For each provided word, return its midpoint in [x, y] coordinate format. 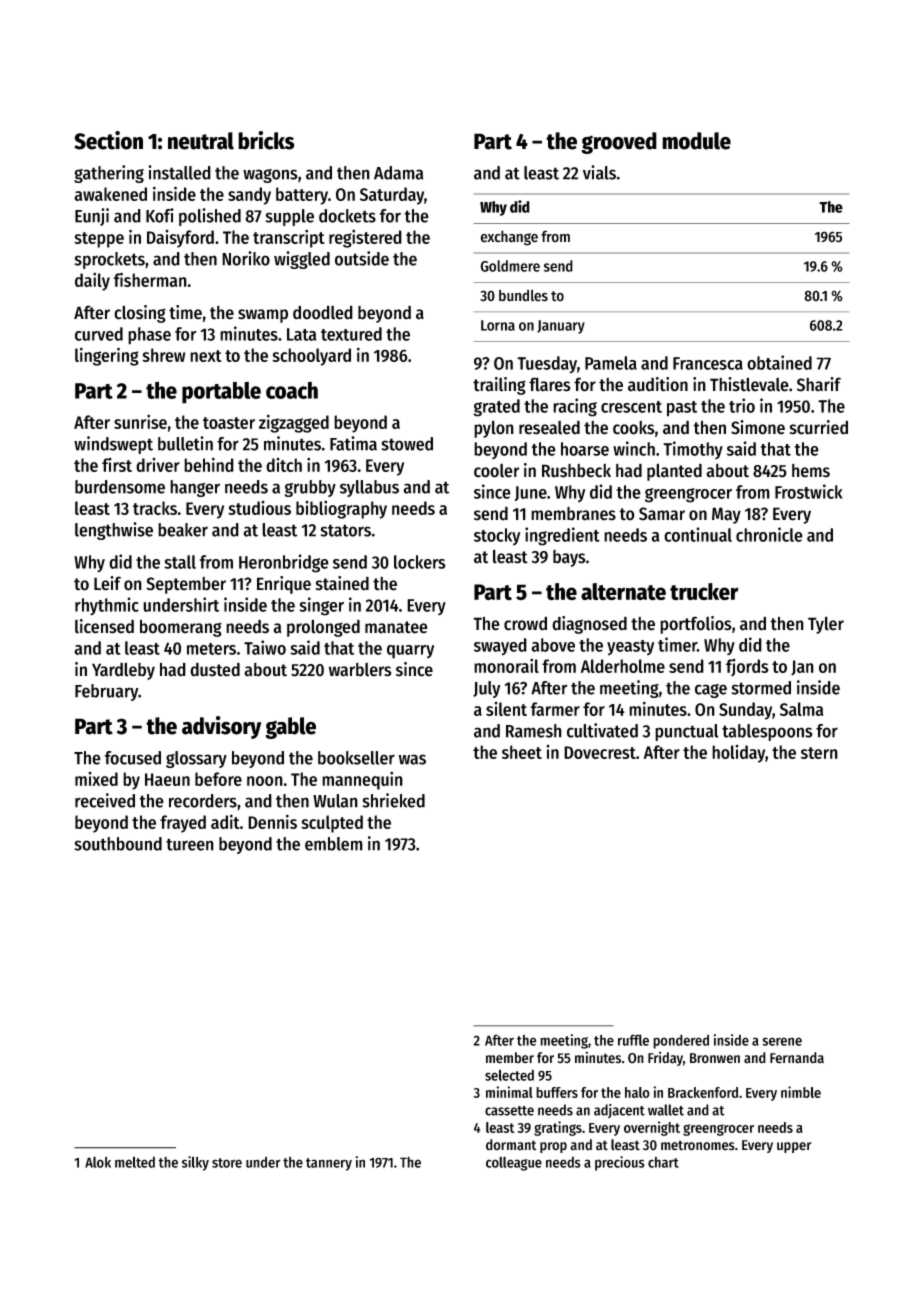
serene [782, 1041]
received [105, 800]
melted [135, 1162]
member [510, 1058]
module [696, 141]
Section [108, 140]
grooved [619, 143]
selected [509, 1075]
